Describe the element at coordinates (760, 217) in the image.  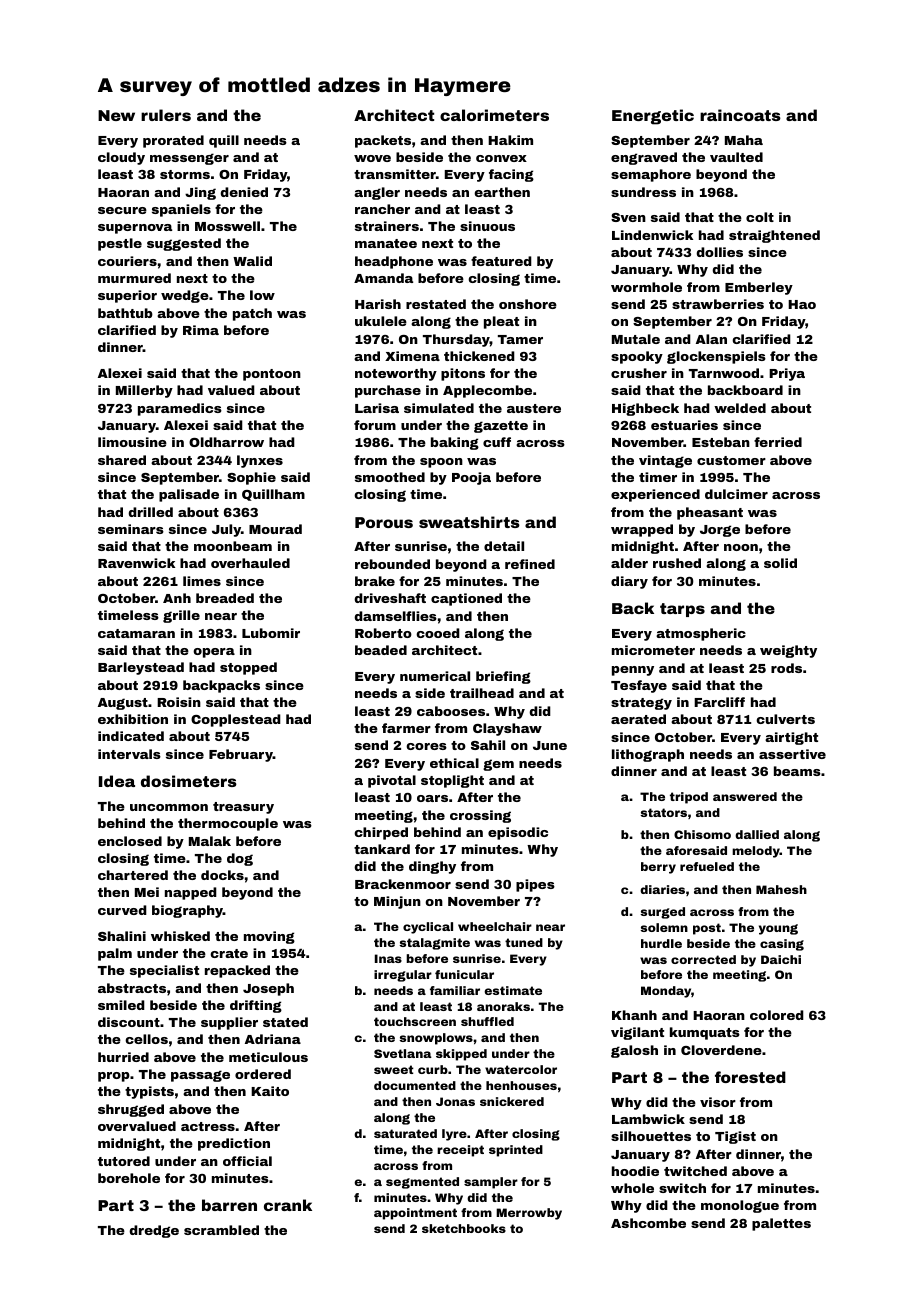
I see `colt` at that location.
